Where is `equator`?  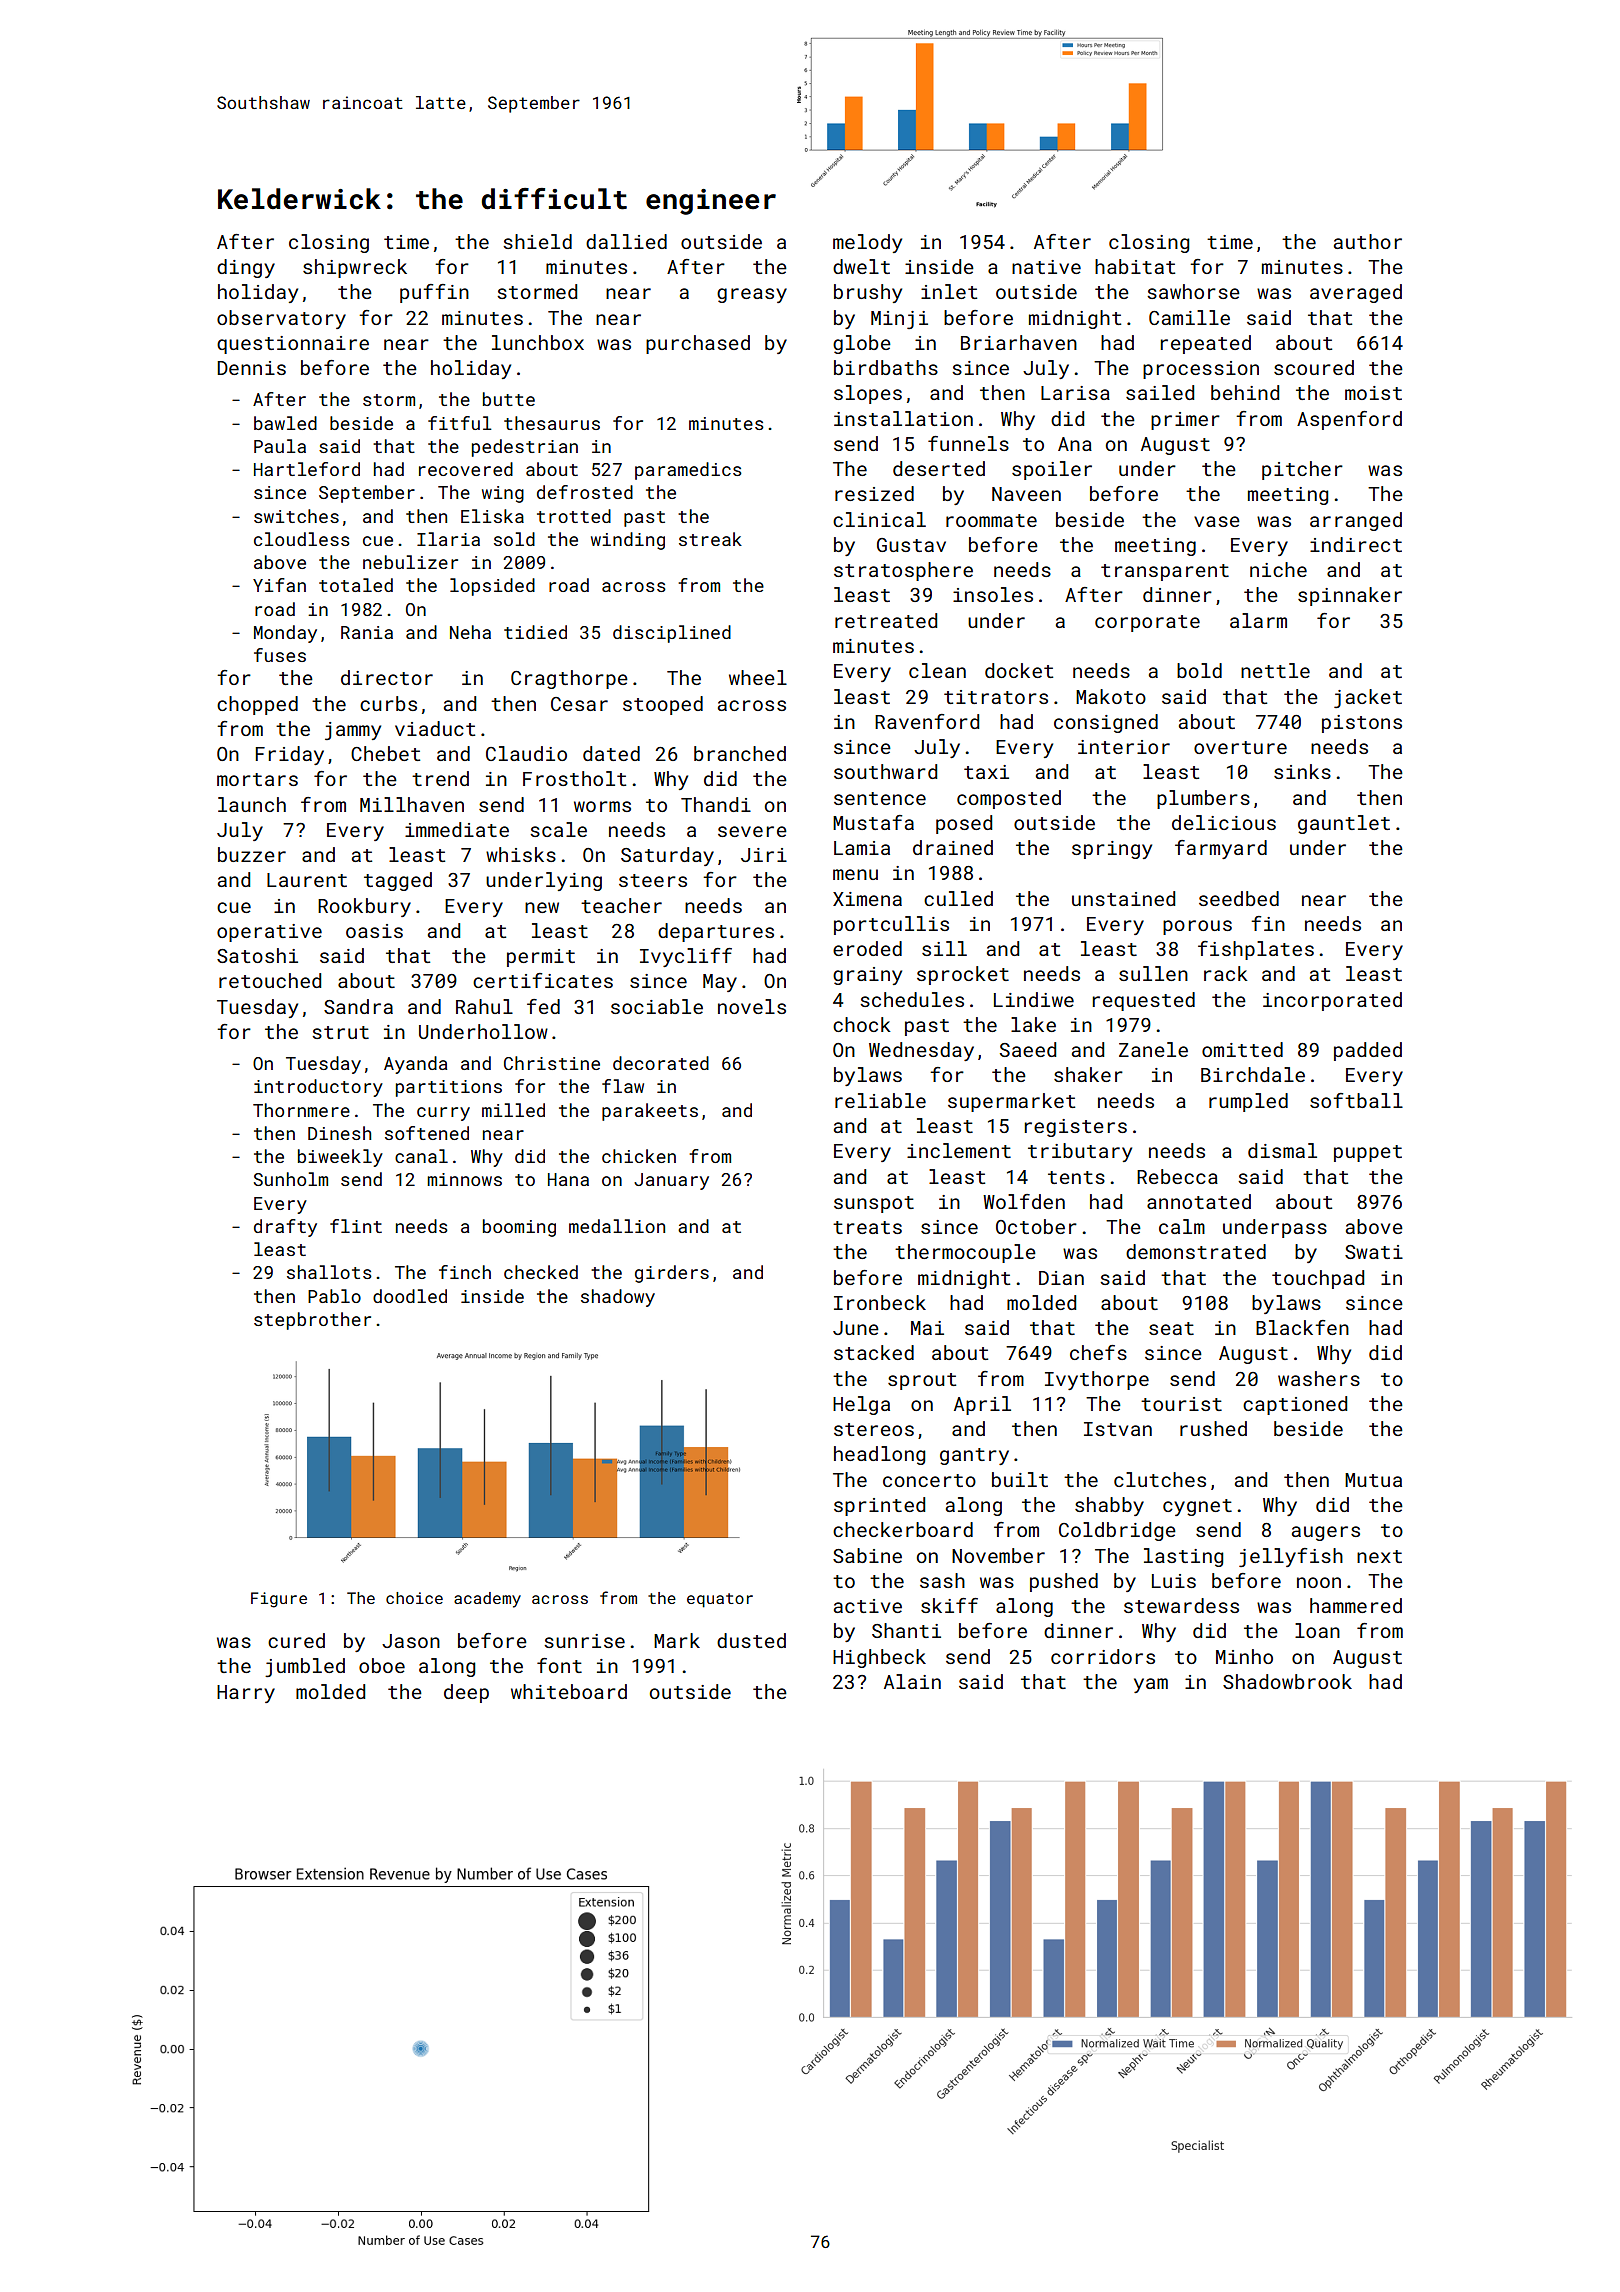 equator is located at coordinates (720, 1600).
